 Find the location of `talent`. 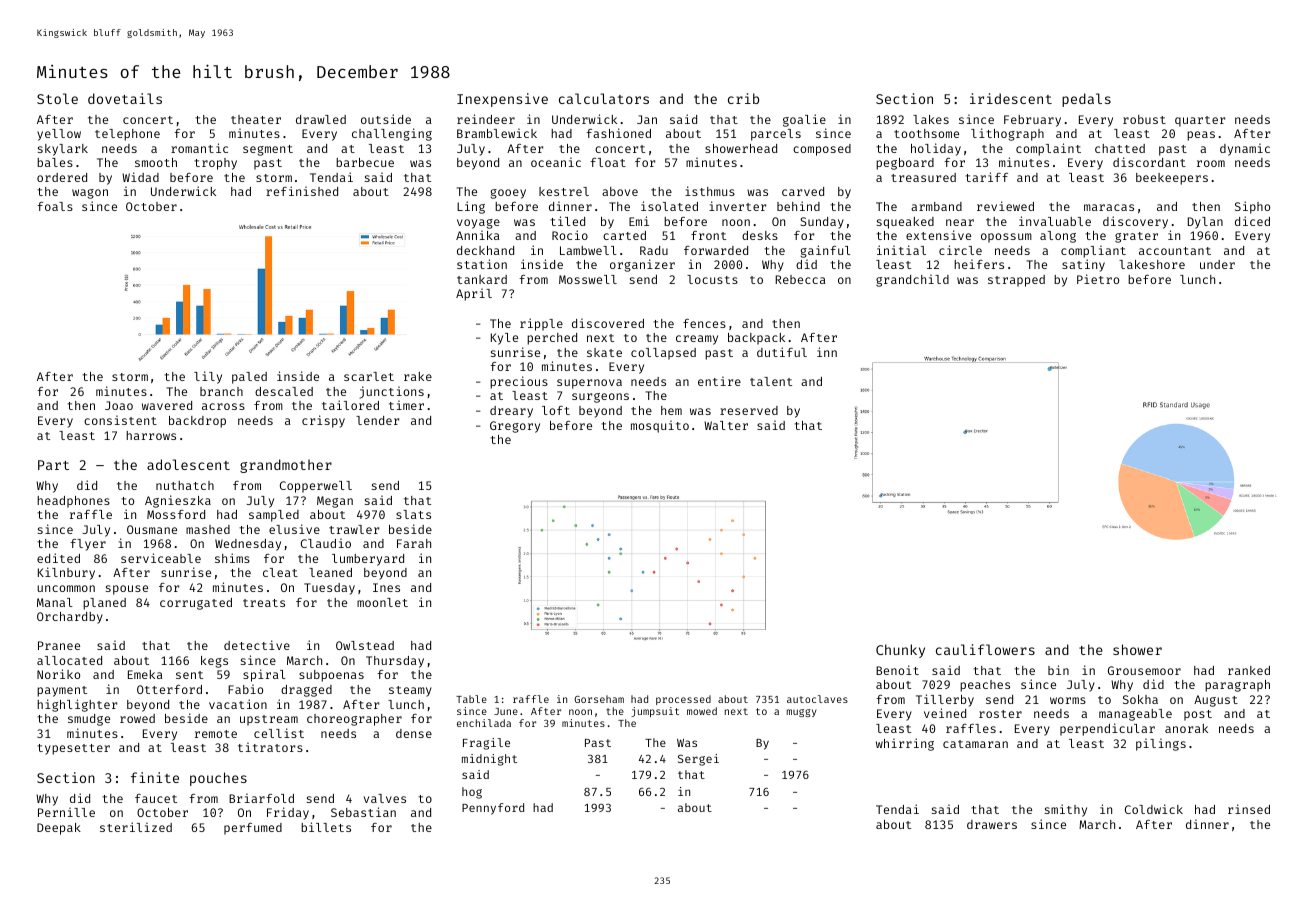

talent is located at coordinates (771, 381).
